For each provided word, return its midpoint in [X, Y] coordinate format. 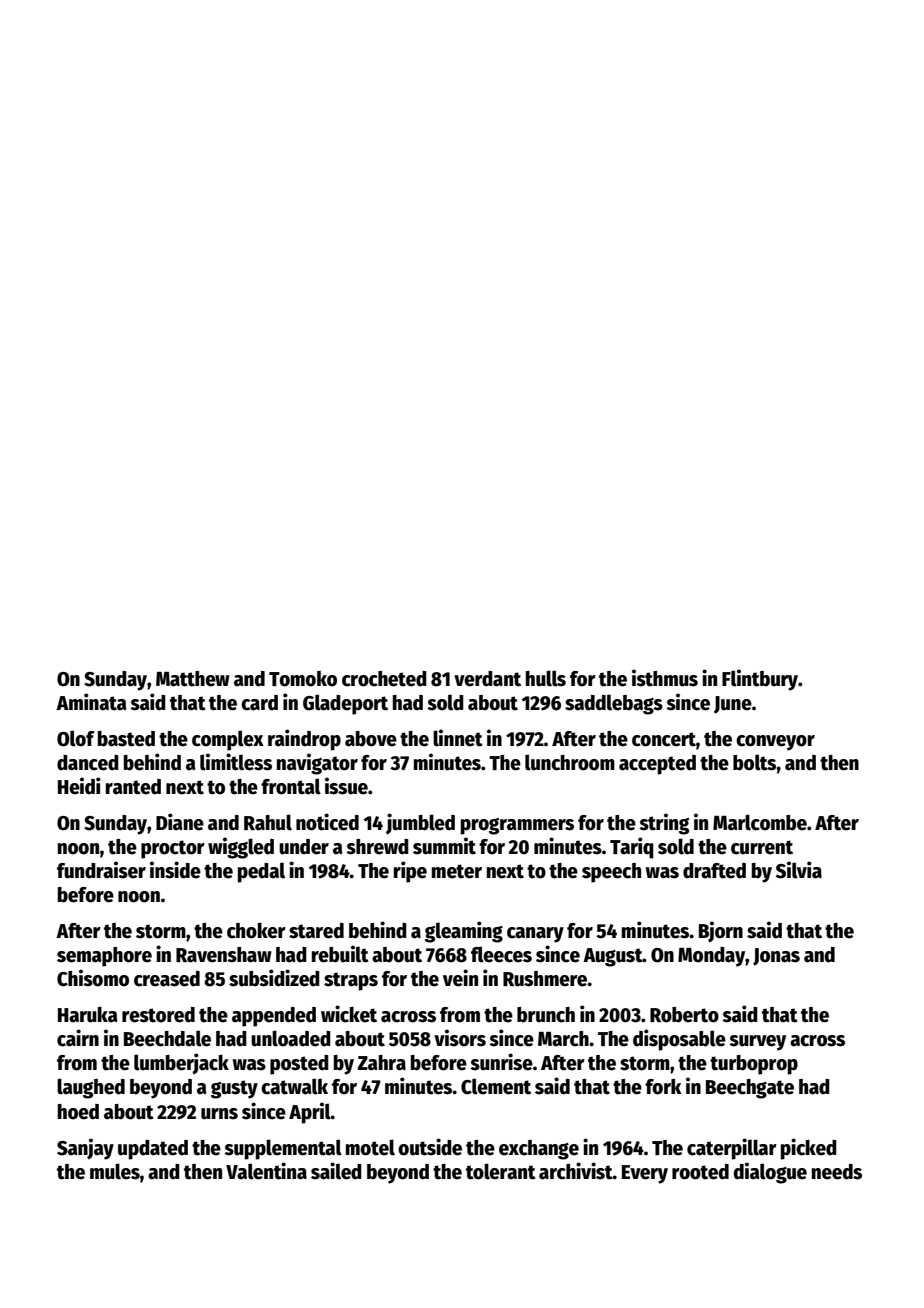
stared [316, 931]
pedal [261, 872]
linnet [458, 738]
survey [757, 1043]
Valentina [266, 1171]
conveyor [775, 743]
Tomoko [303, 679]
